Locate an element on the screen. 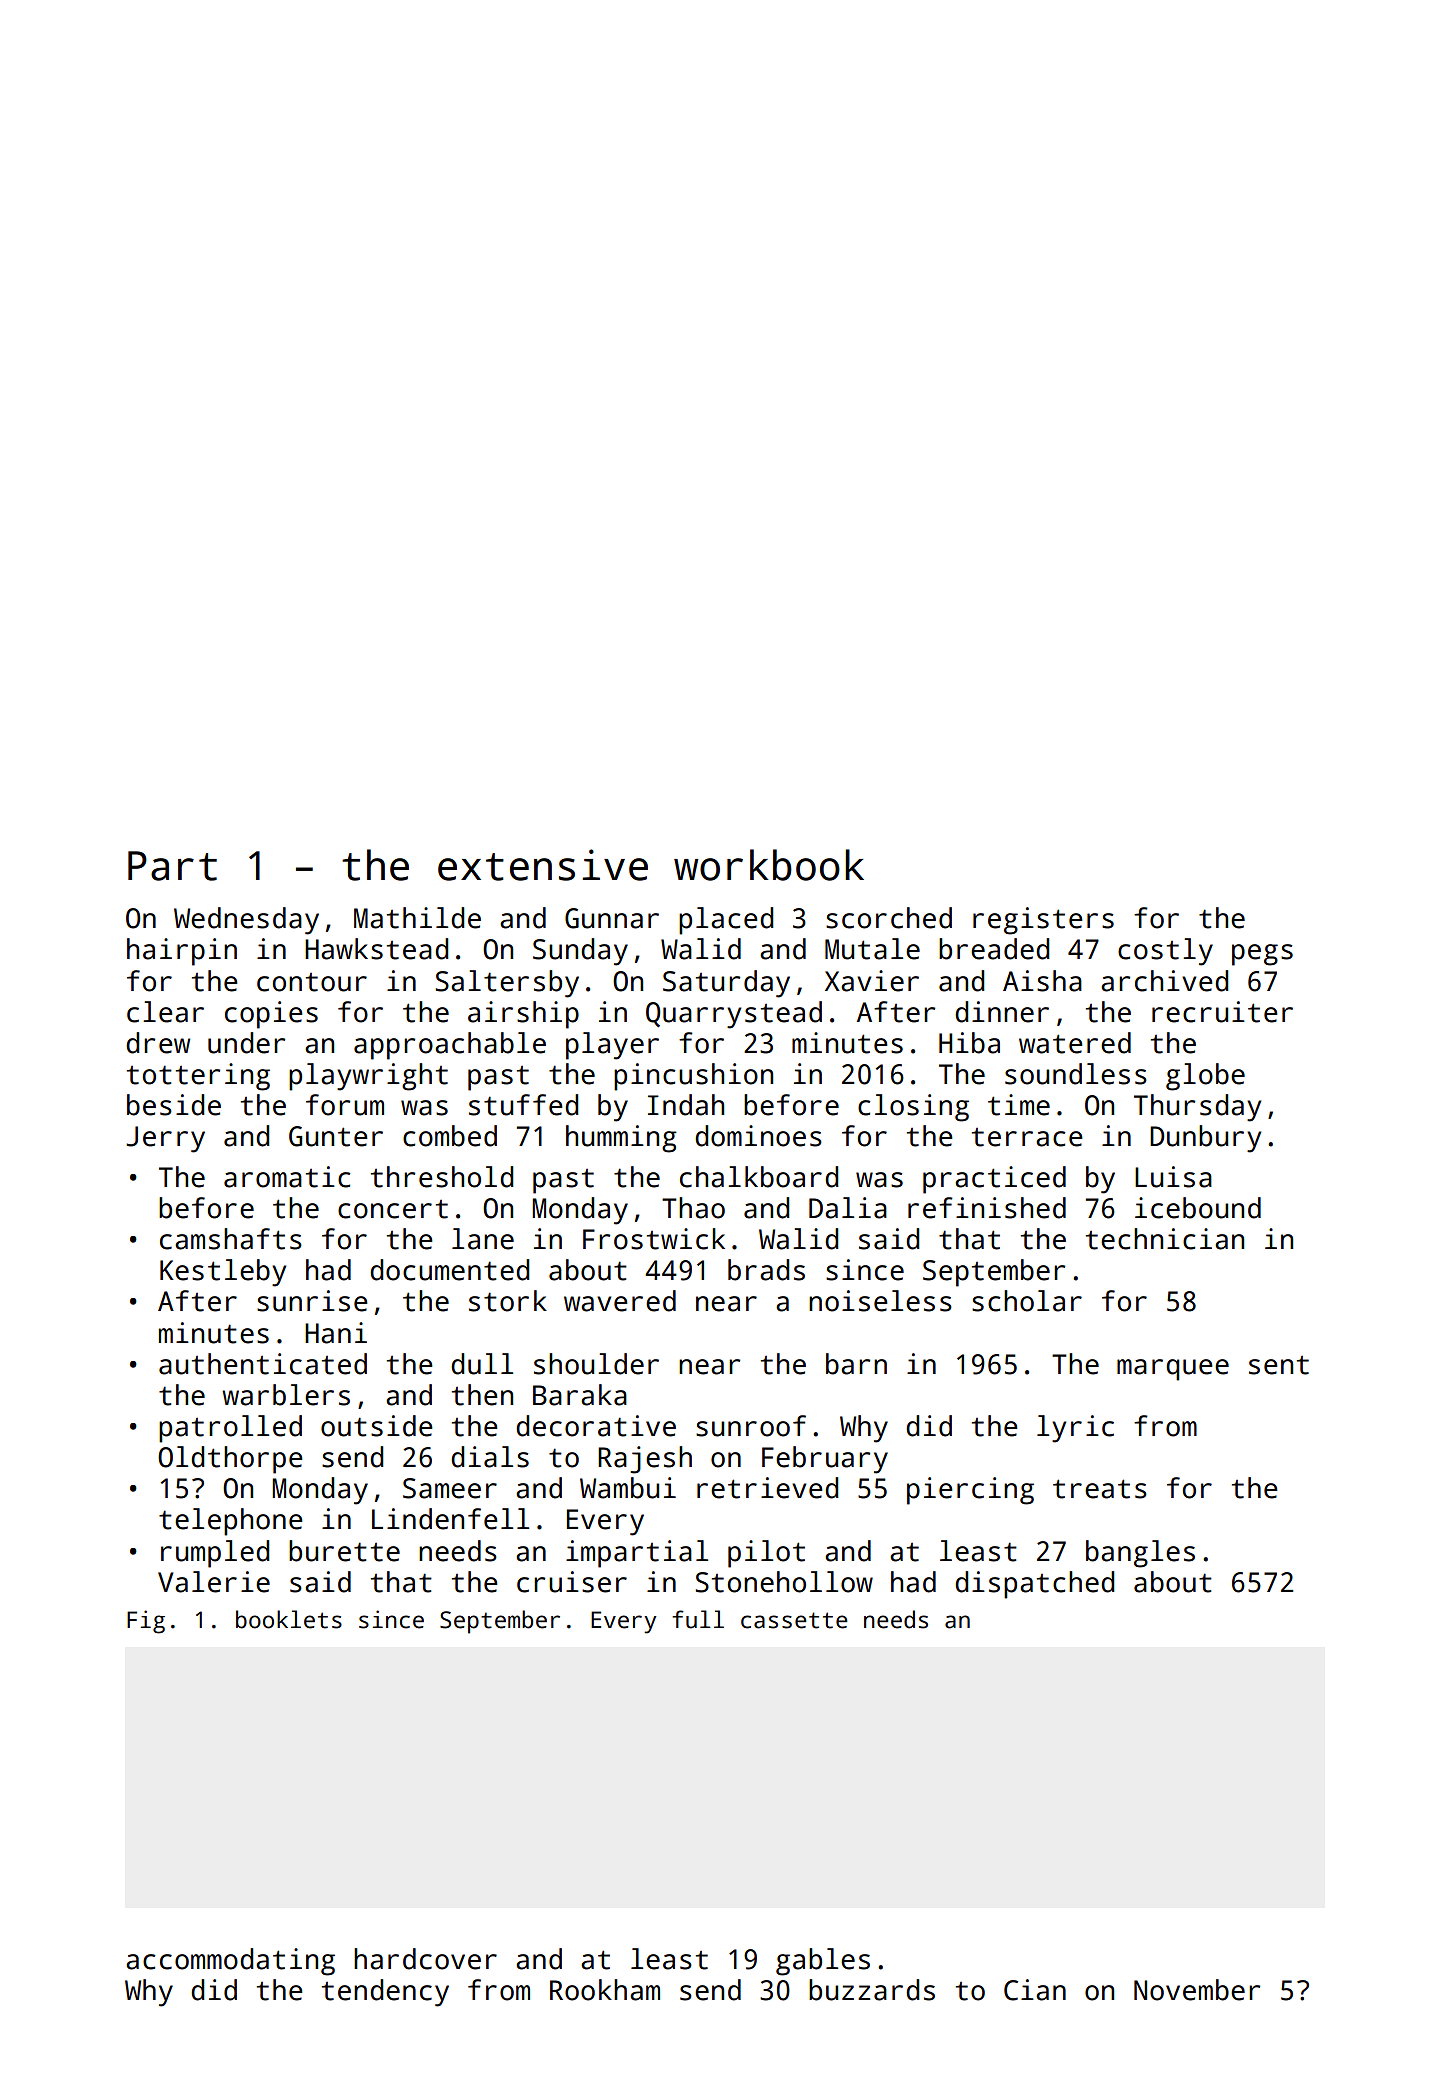  cassette is located at coordinates (794, 1620).
